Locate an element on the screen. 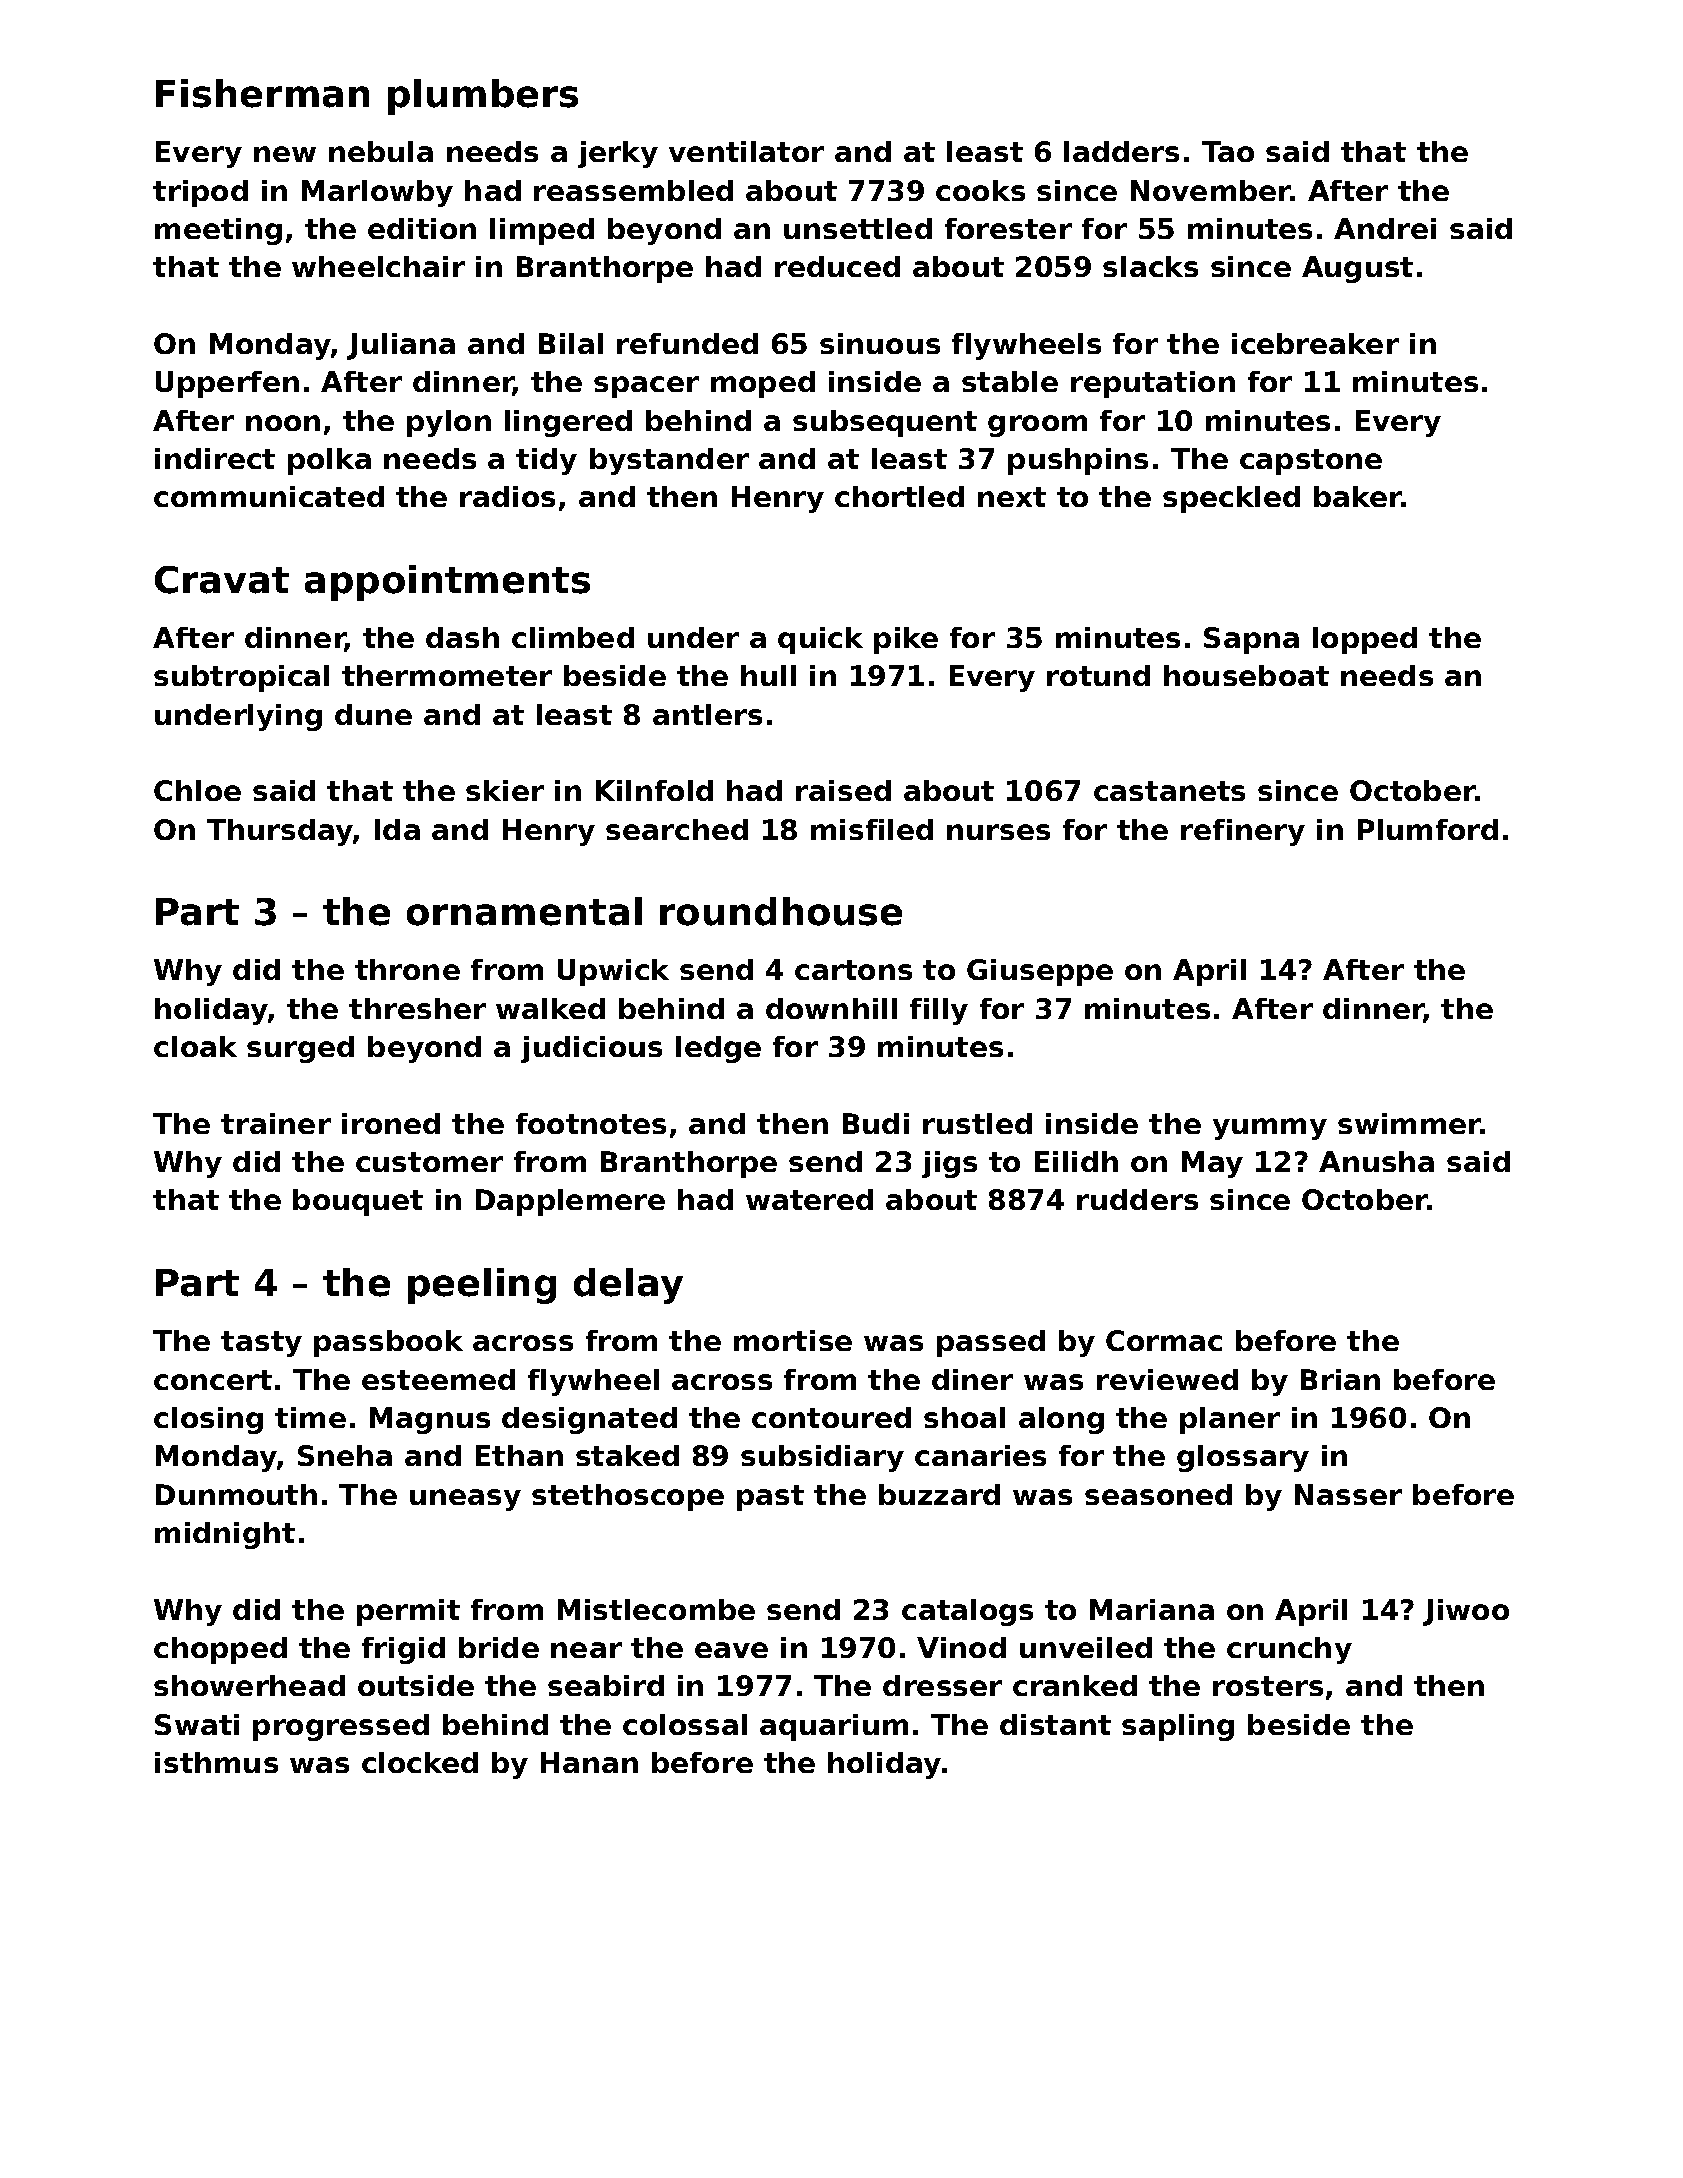  Hanan is located at coordinates (589, 1762).
